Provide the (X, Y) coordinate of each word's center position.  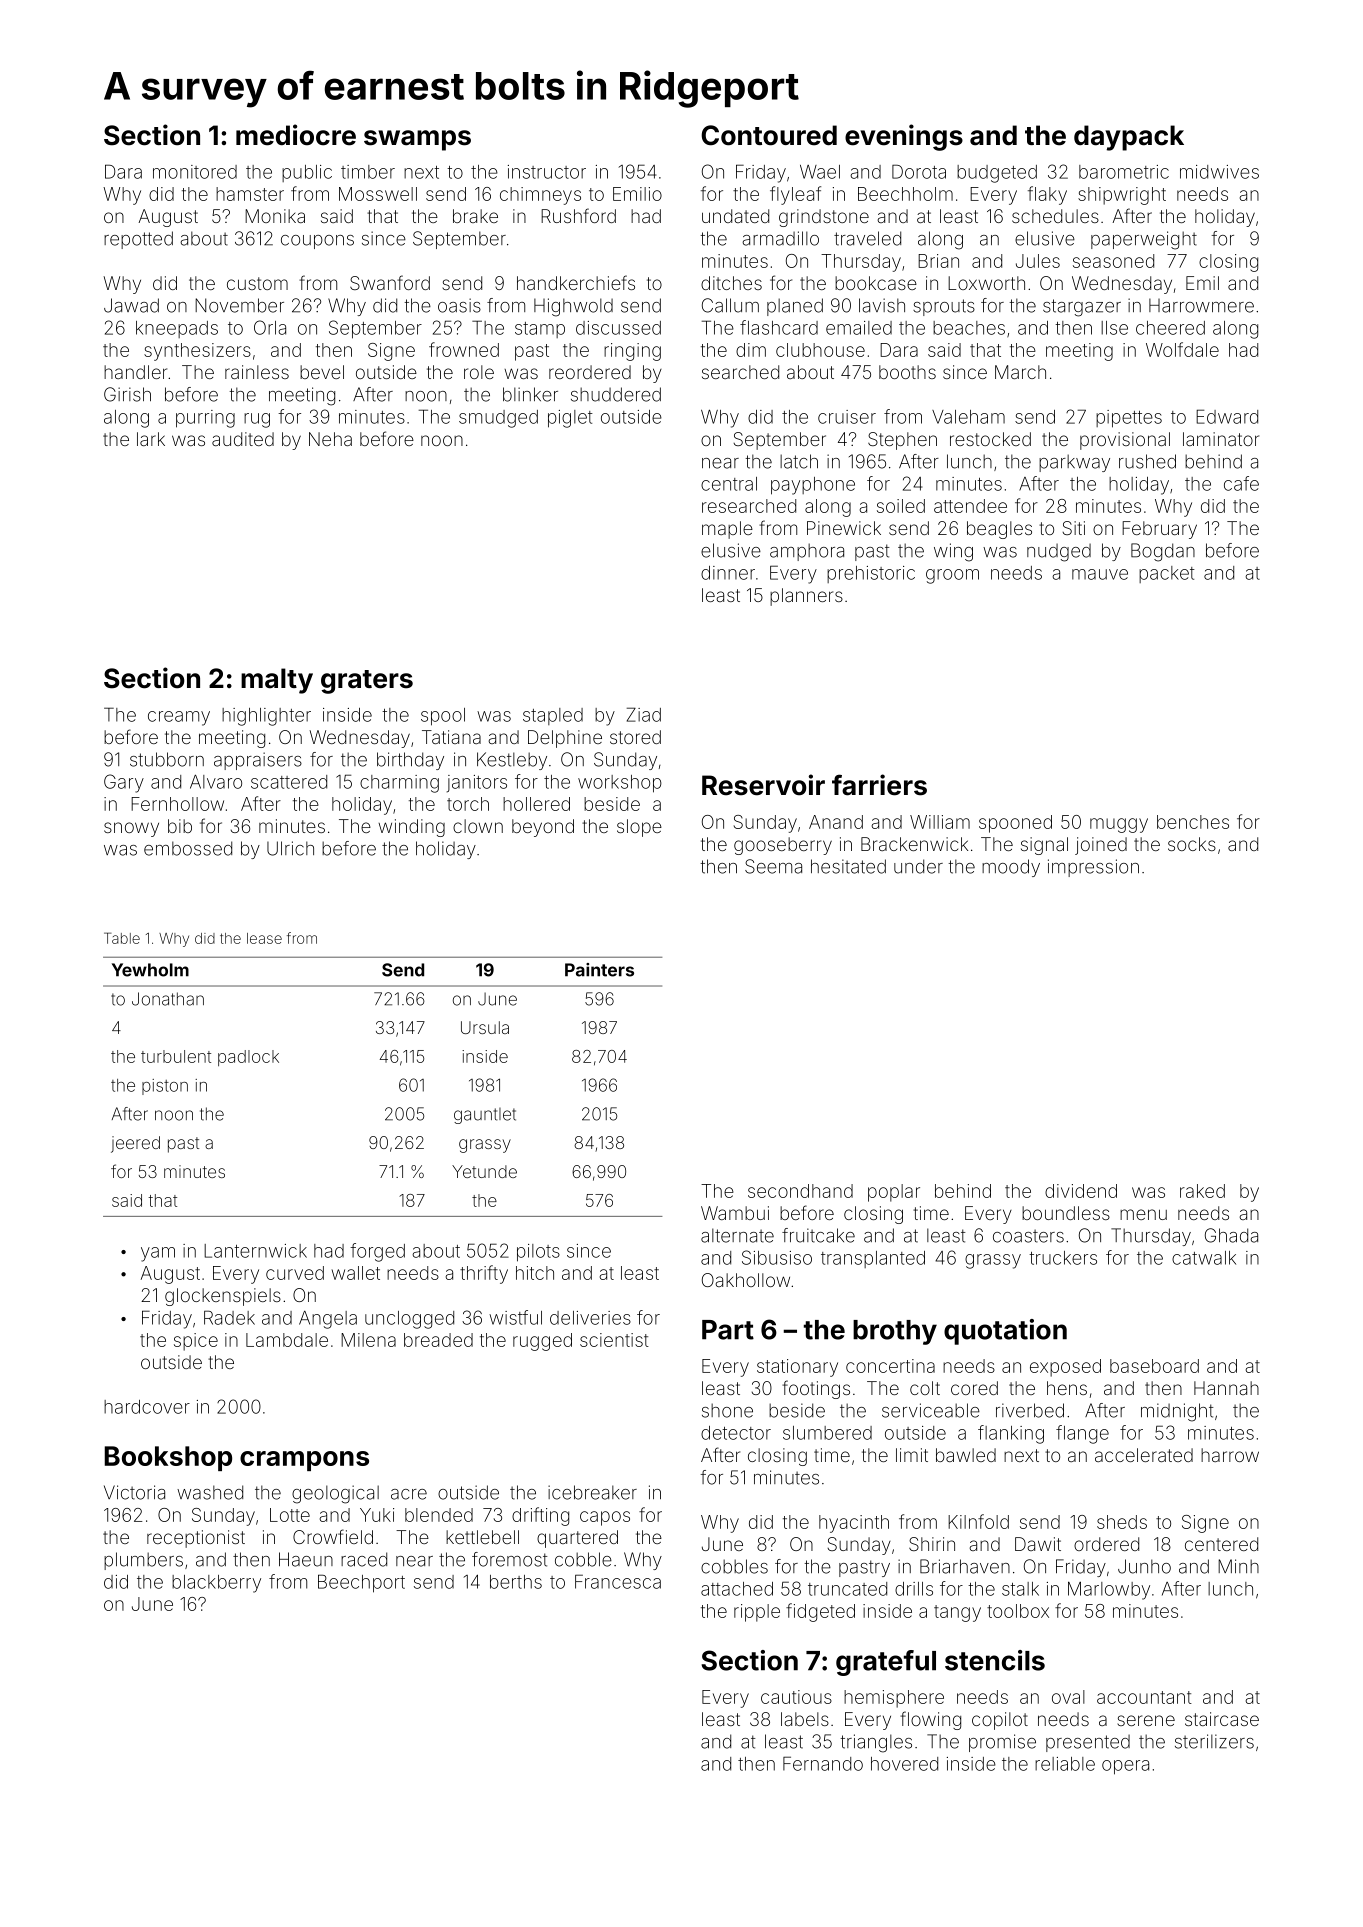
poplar (894, 1193)
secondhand (800, 1191)
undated (735, 216)
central (729, 484)
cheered (1170, 328)
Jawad (131, 305)
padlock (248, 1058)
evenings (904, 137)
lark (151, 439)
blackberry (216, 1584)
